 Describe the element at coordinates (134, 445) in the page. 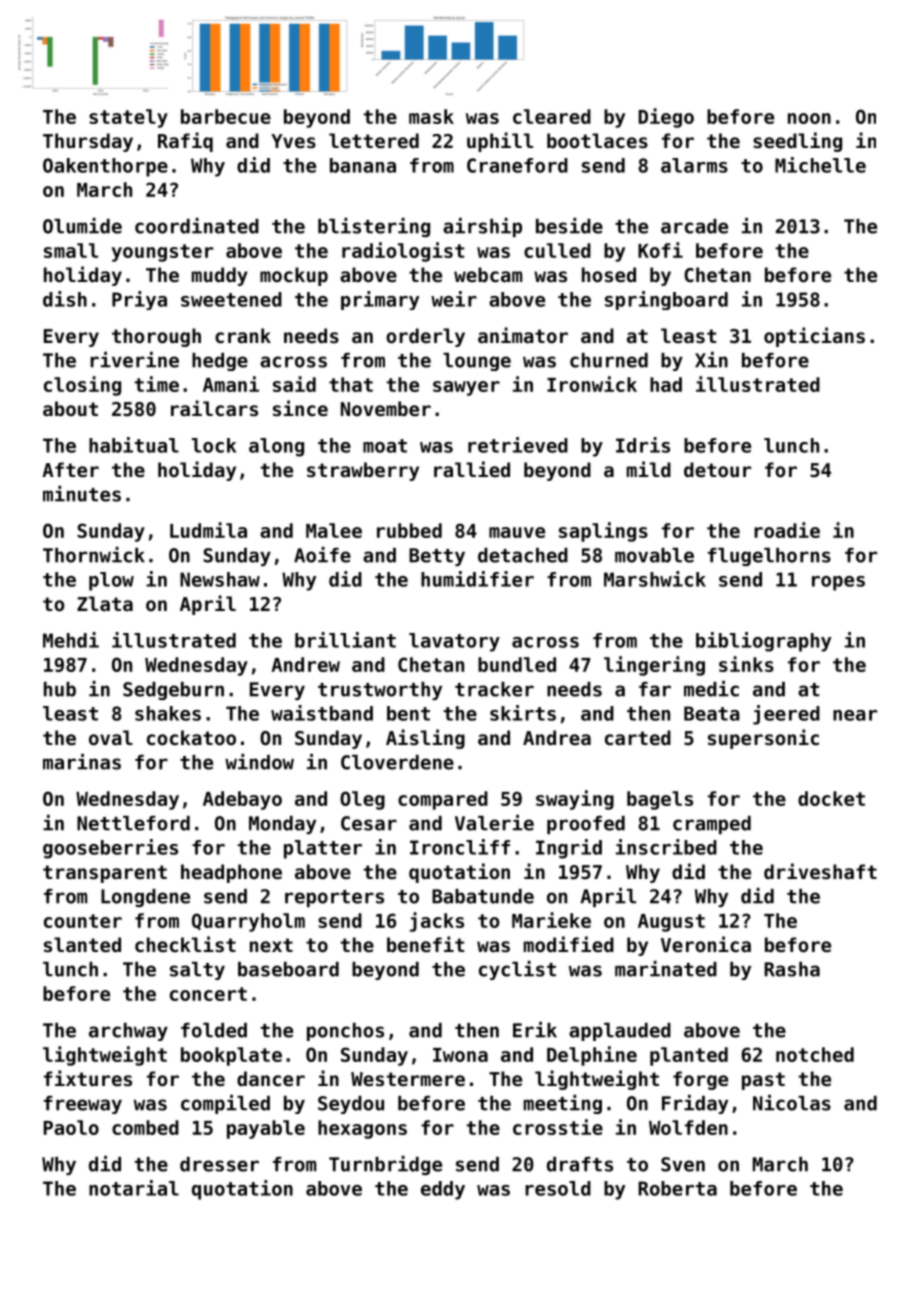

I see `habitual` at that location.
